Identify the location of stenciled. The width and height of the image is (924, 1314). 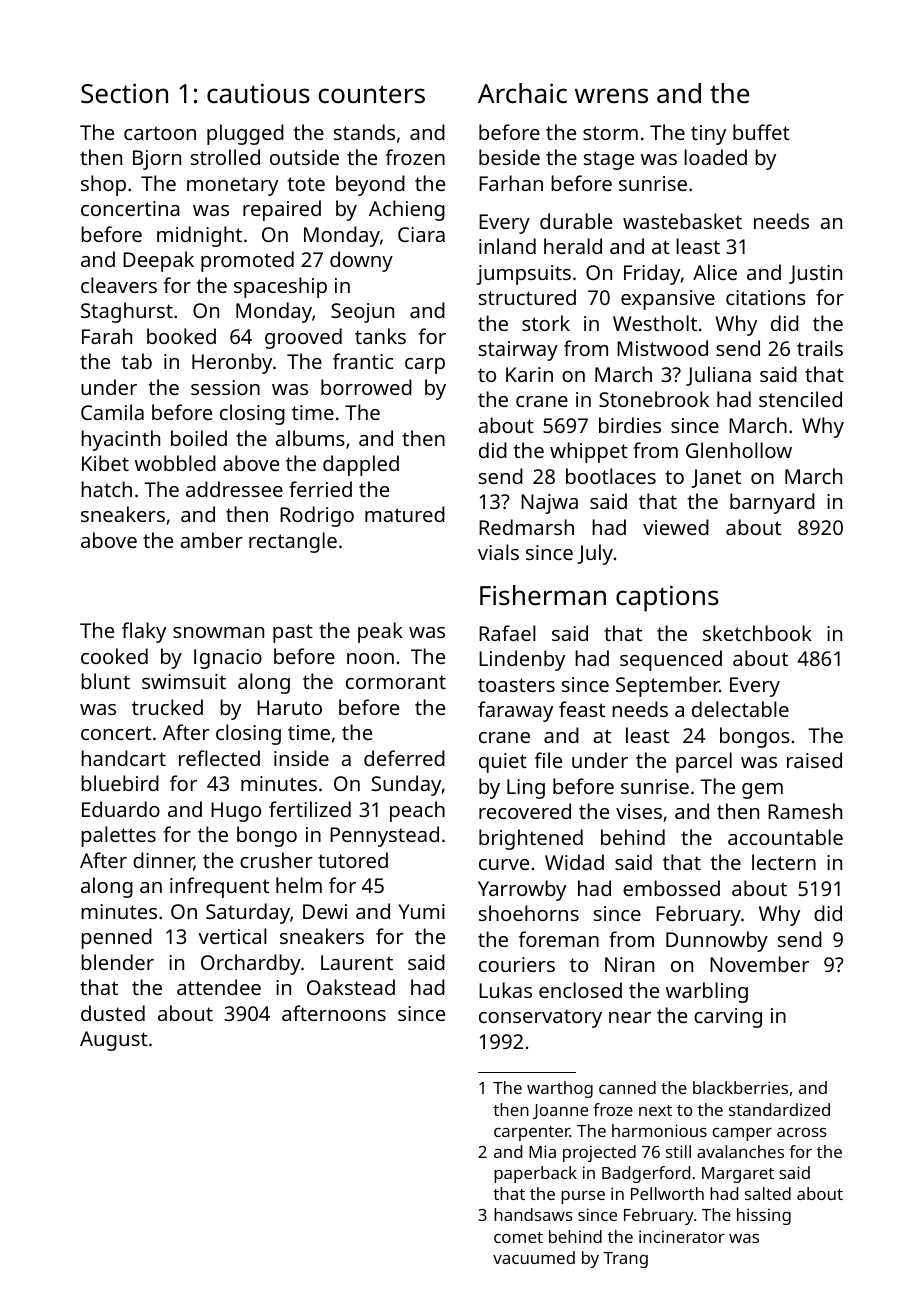
(800, 399).
